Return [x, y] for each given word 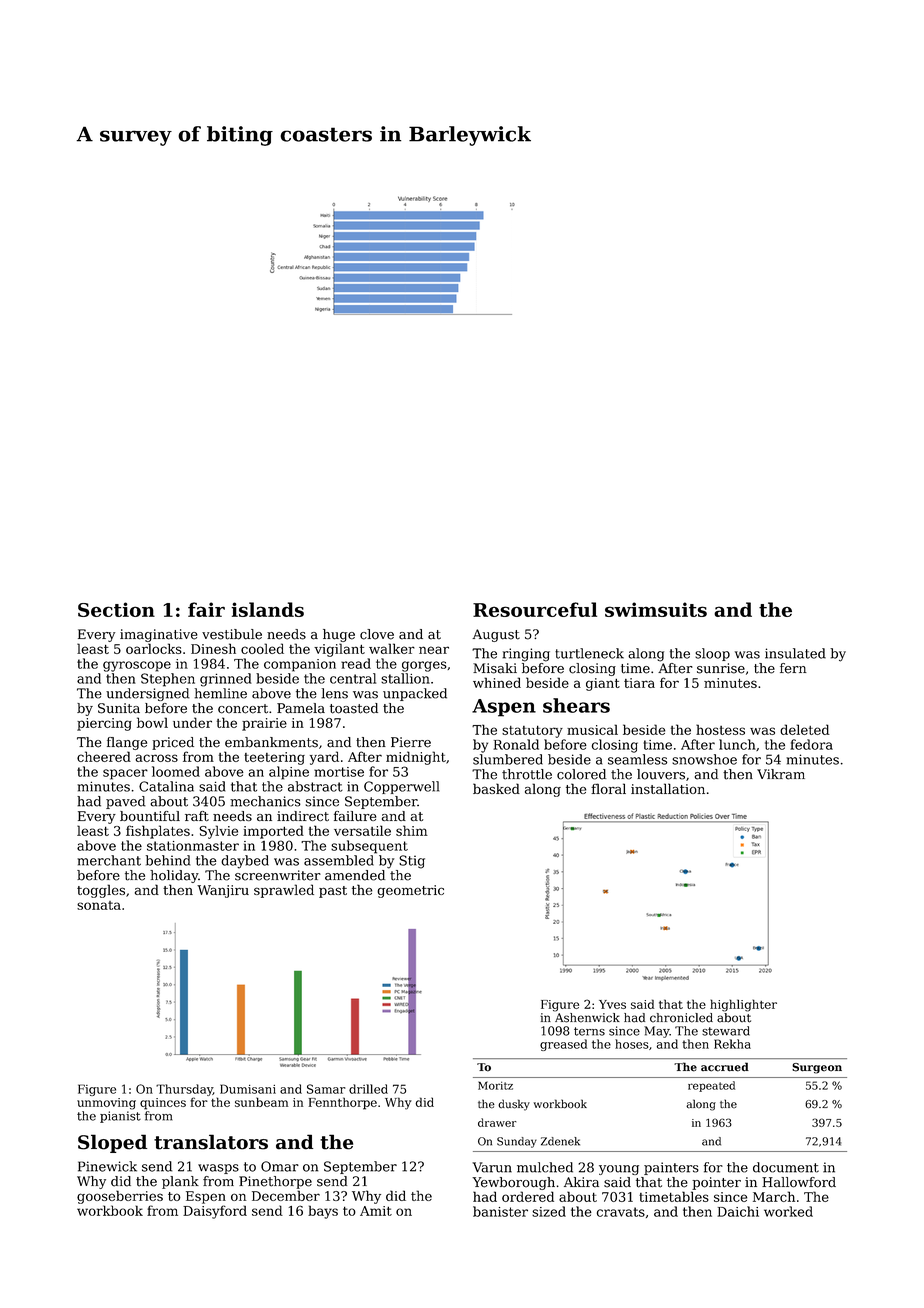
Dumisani [248, 1089]
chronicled [681, 1018]
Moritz [495, 1085]
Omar [280, 1166]
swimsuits [656, 609]
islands [267, 609]
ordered [528, 1196]
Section [116, 609]
